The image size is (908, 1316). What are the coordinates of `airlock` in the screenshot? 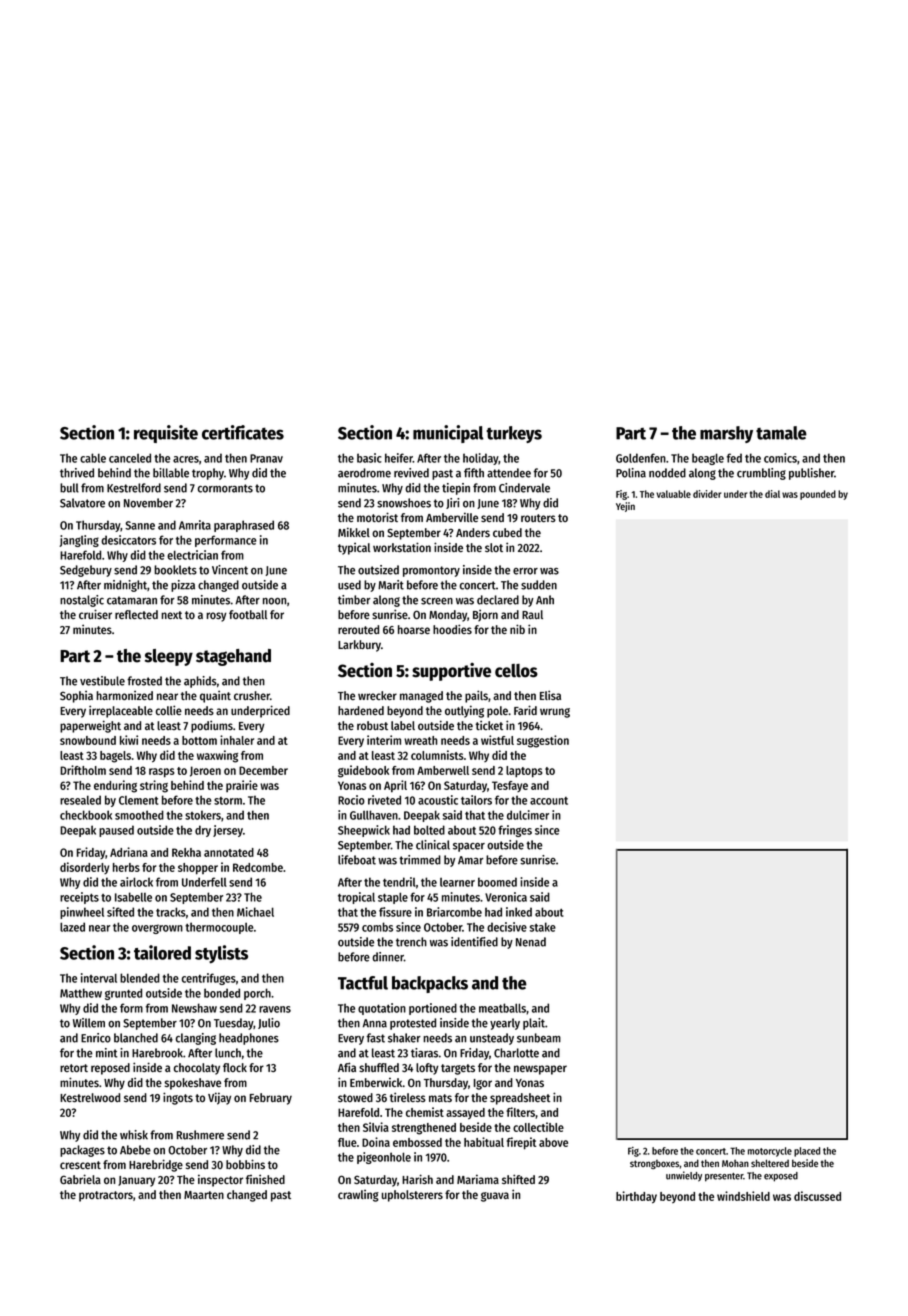 It's located at (136, 882).
